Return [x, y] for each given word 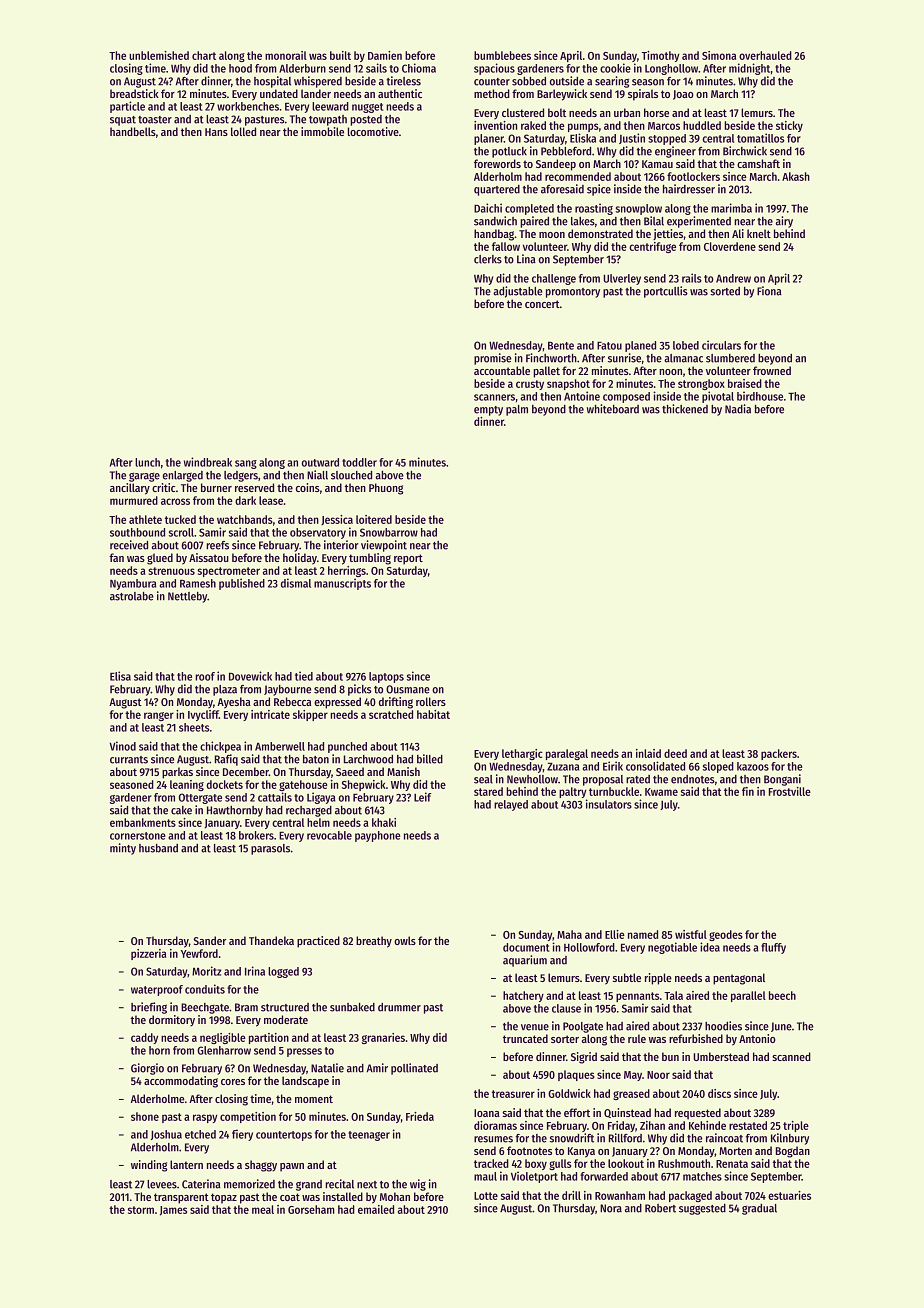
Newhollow [532, 779]
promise [492, 359]
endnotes [693, 779]
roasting [594, 209]
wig [418, 1185]
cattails [275, 797]
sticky [789, 126]
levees [162, 1184]
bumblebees [502, 55]
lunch [147, 462]
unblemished [159, 55]
